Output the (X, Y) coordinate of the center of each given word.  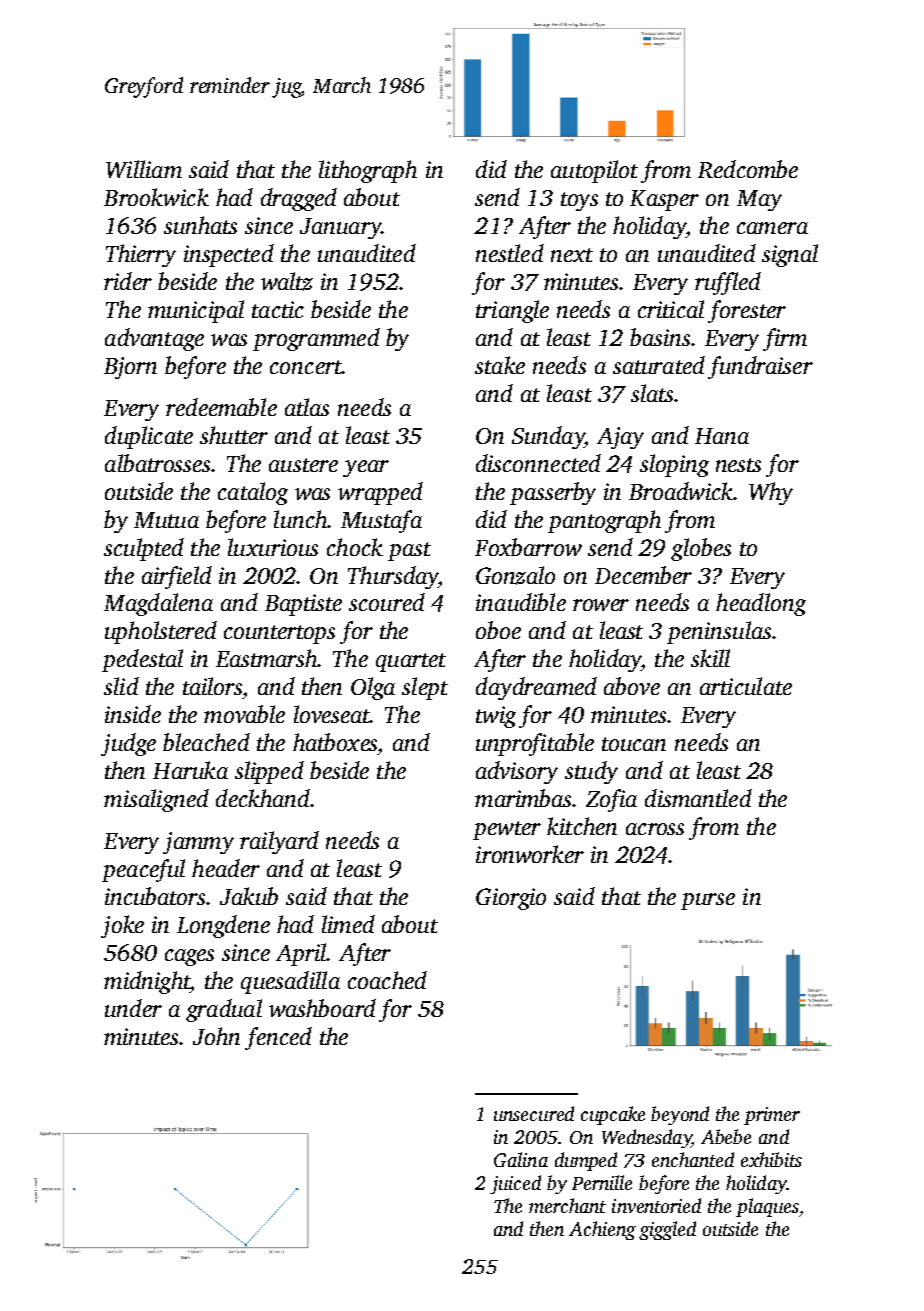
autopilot (594, 171)
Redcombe (748, 169)
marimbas (523, 798)
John (216, 1036)
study (591, 772)
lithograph (368, 171)
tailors (212, 686)
